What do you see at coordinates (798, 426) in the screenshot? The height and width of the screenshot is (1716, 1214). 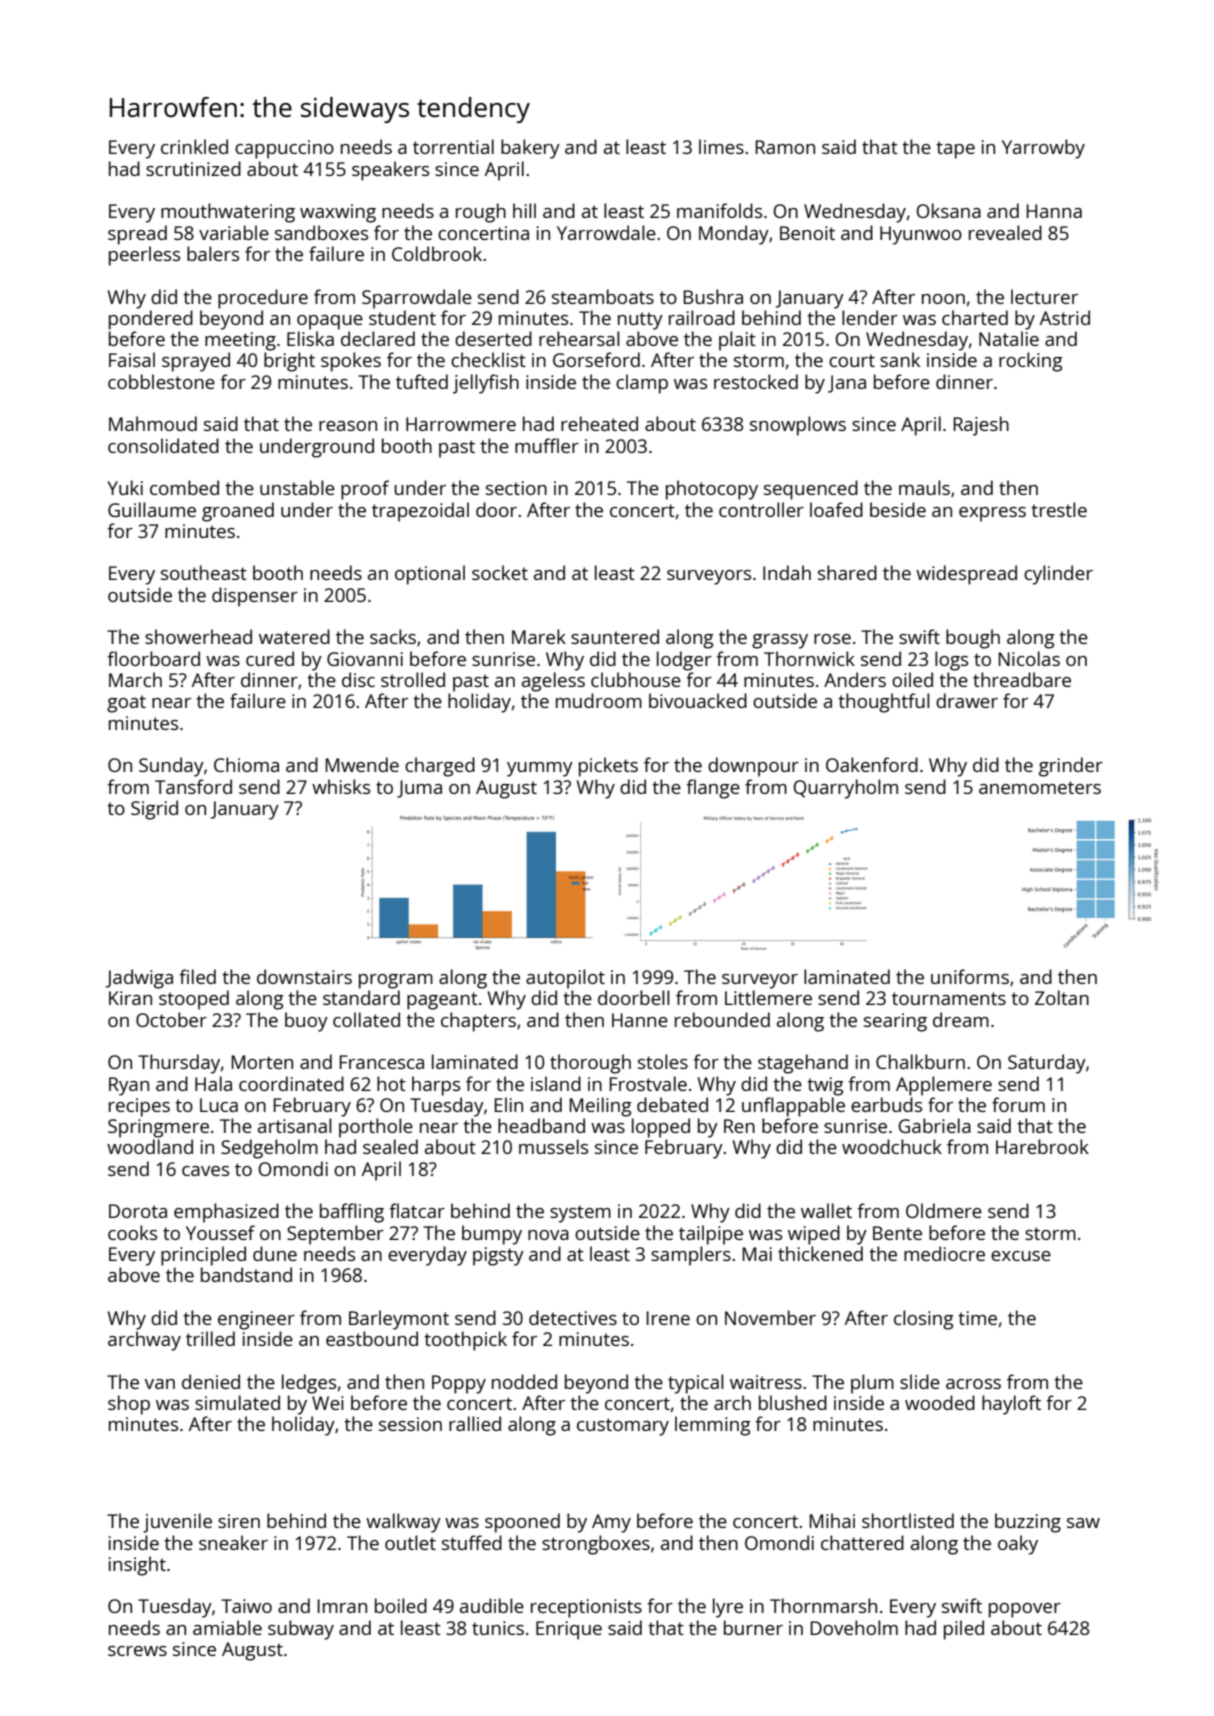 I see `snowplows` at bounding box center [798, 426].
